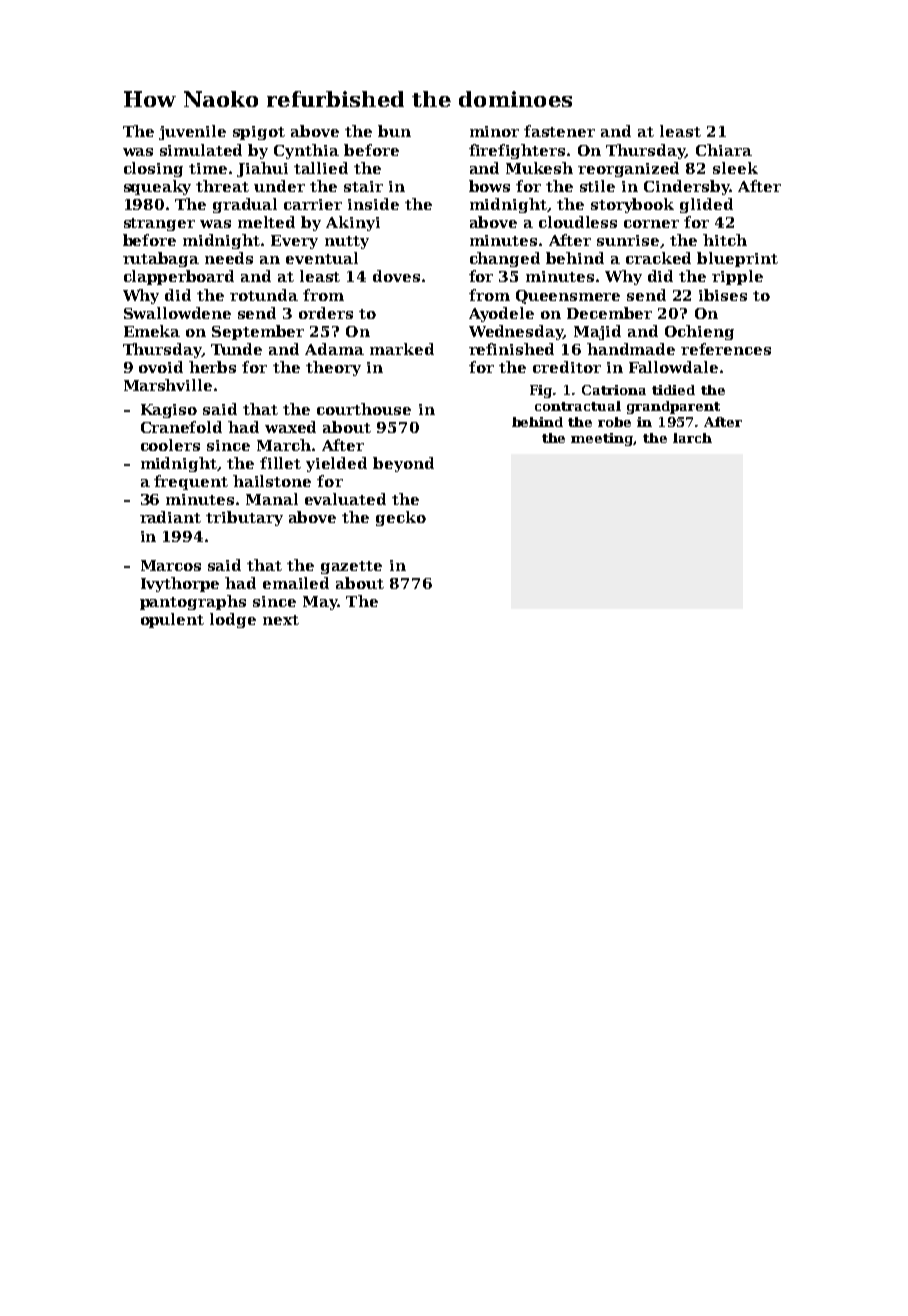 This screenshot has height=1316, width=908. What do you see at coordinates (735, 168) in the screenshot?
I see `sleek` at bounding box center [735, 168].
